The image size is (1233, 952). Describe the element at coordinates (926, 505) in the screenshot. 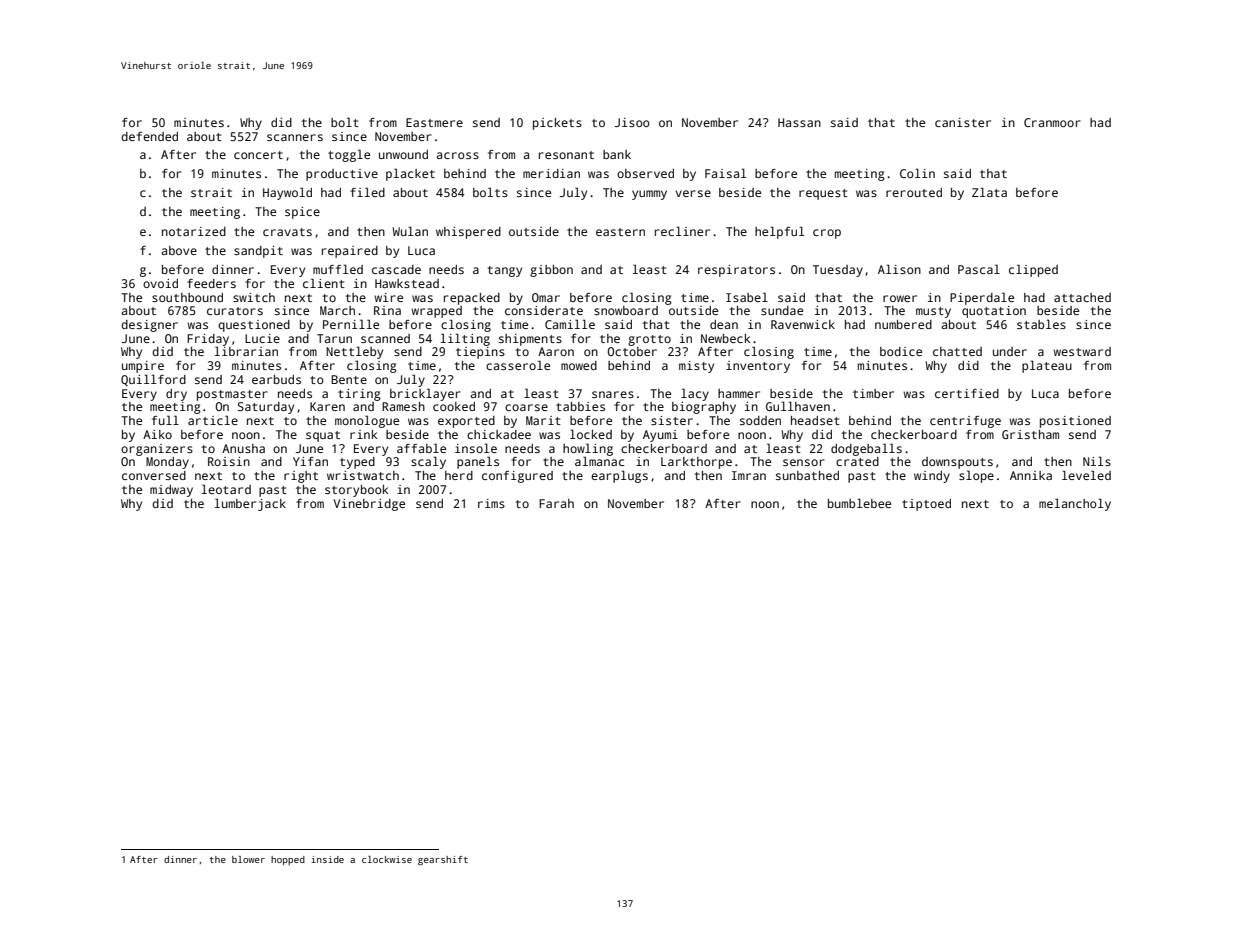

I see `tiptoed` at that location.
